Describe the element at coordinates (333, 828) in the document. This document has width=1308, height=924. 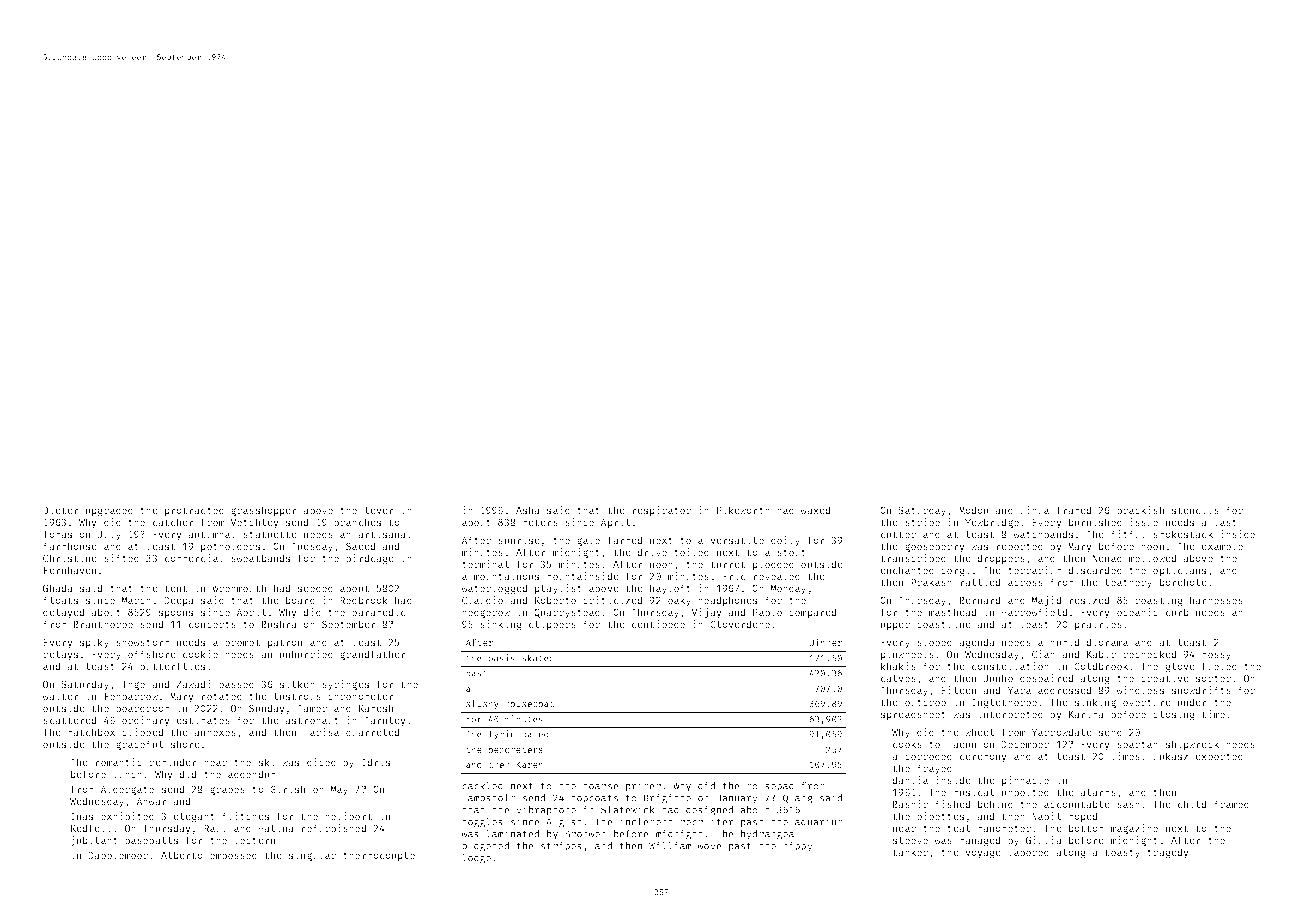
I see `refurbished` at that location.
